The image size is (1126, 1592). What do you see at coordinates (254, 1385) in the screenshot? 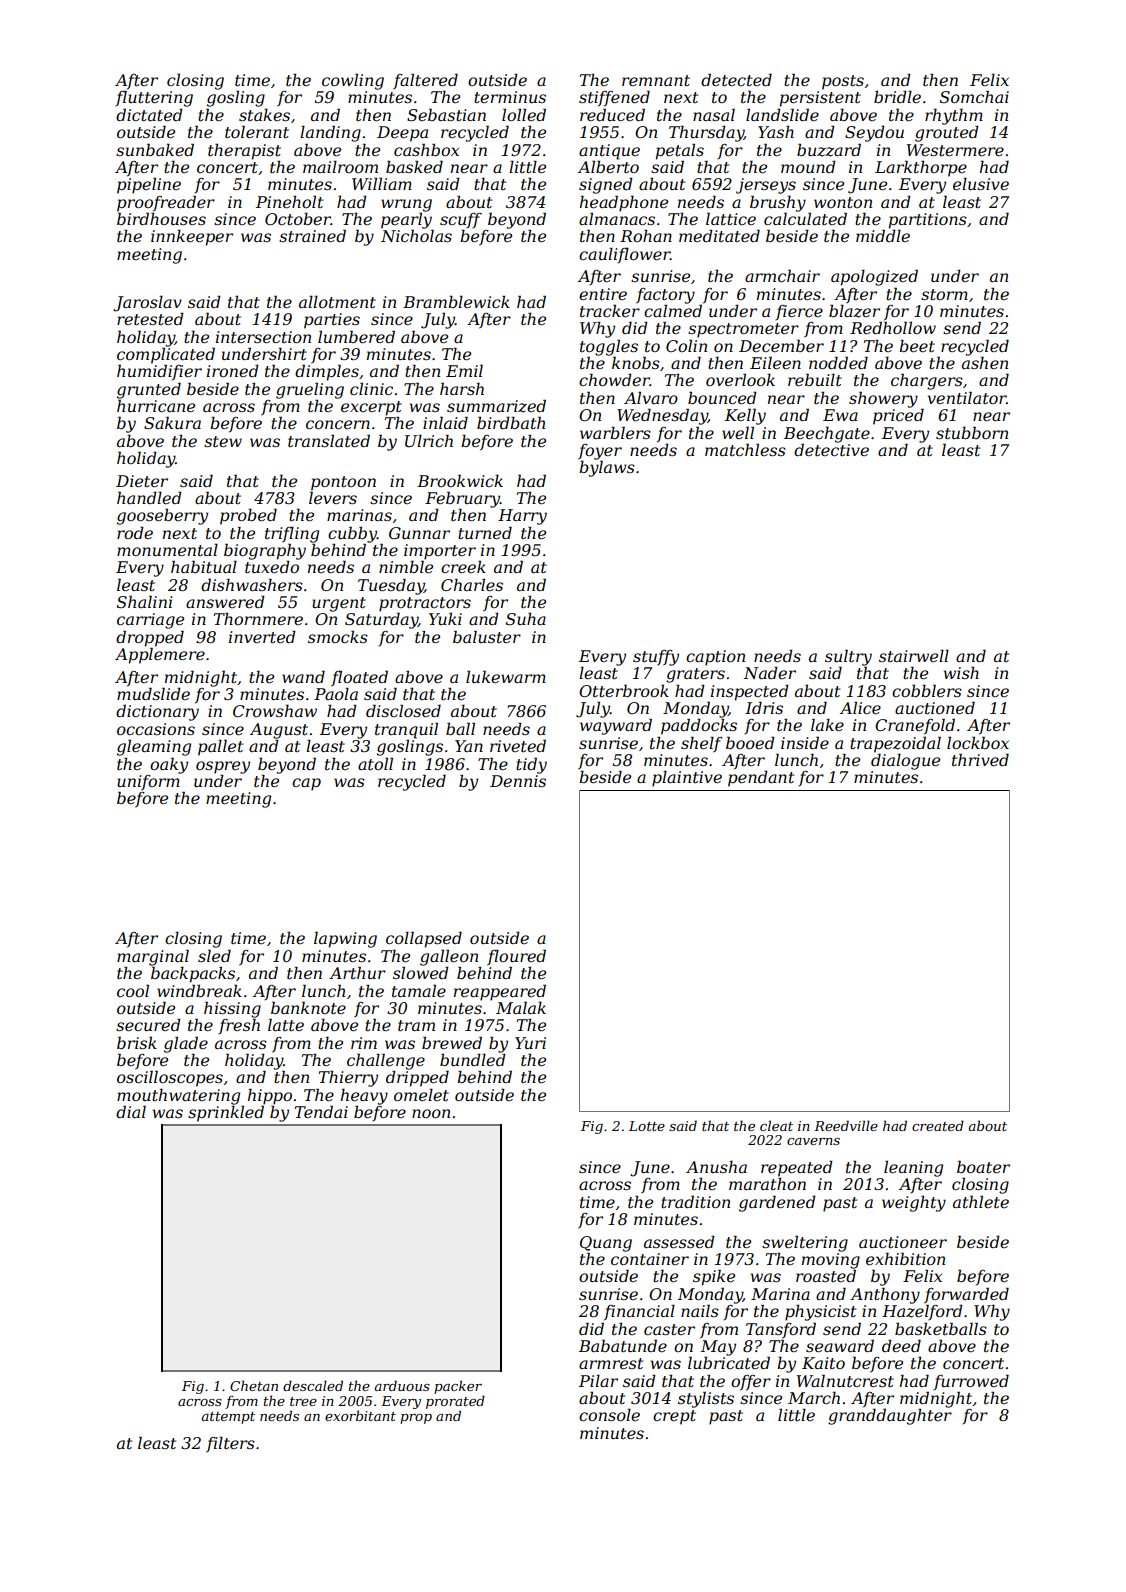
I see `Chetan` at bounding box center [254, 1385].
